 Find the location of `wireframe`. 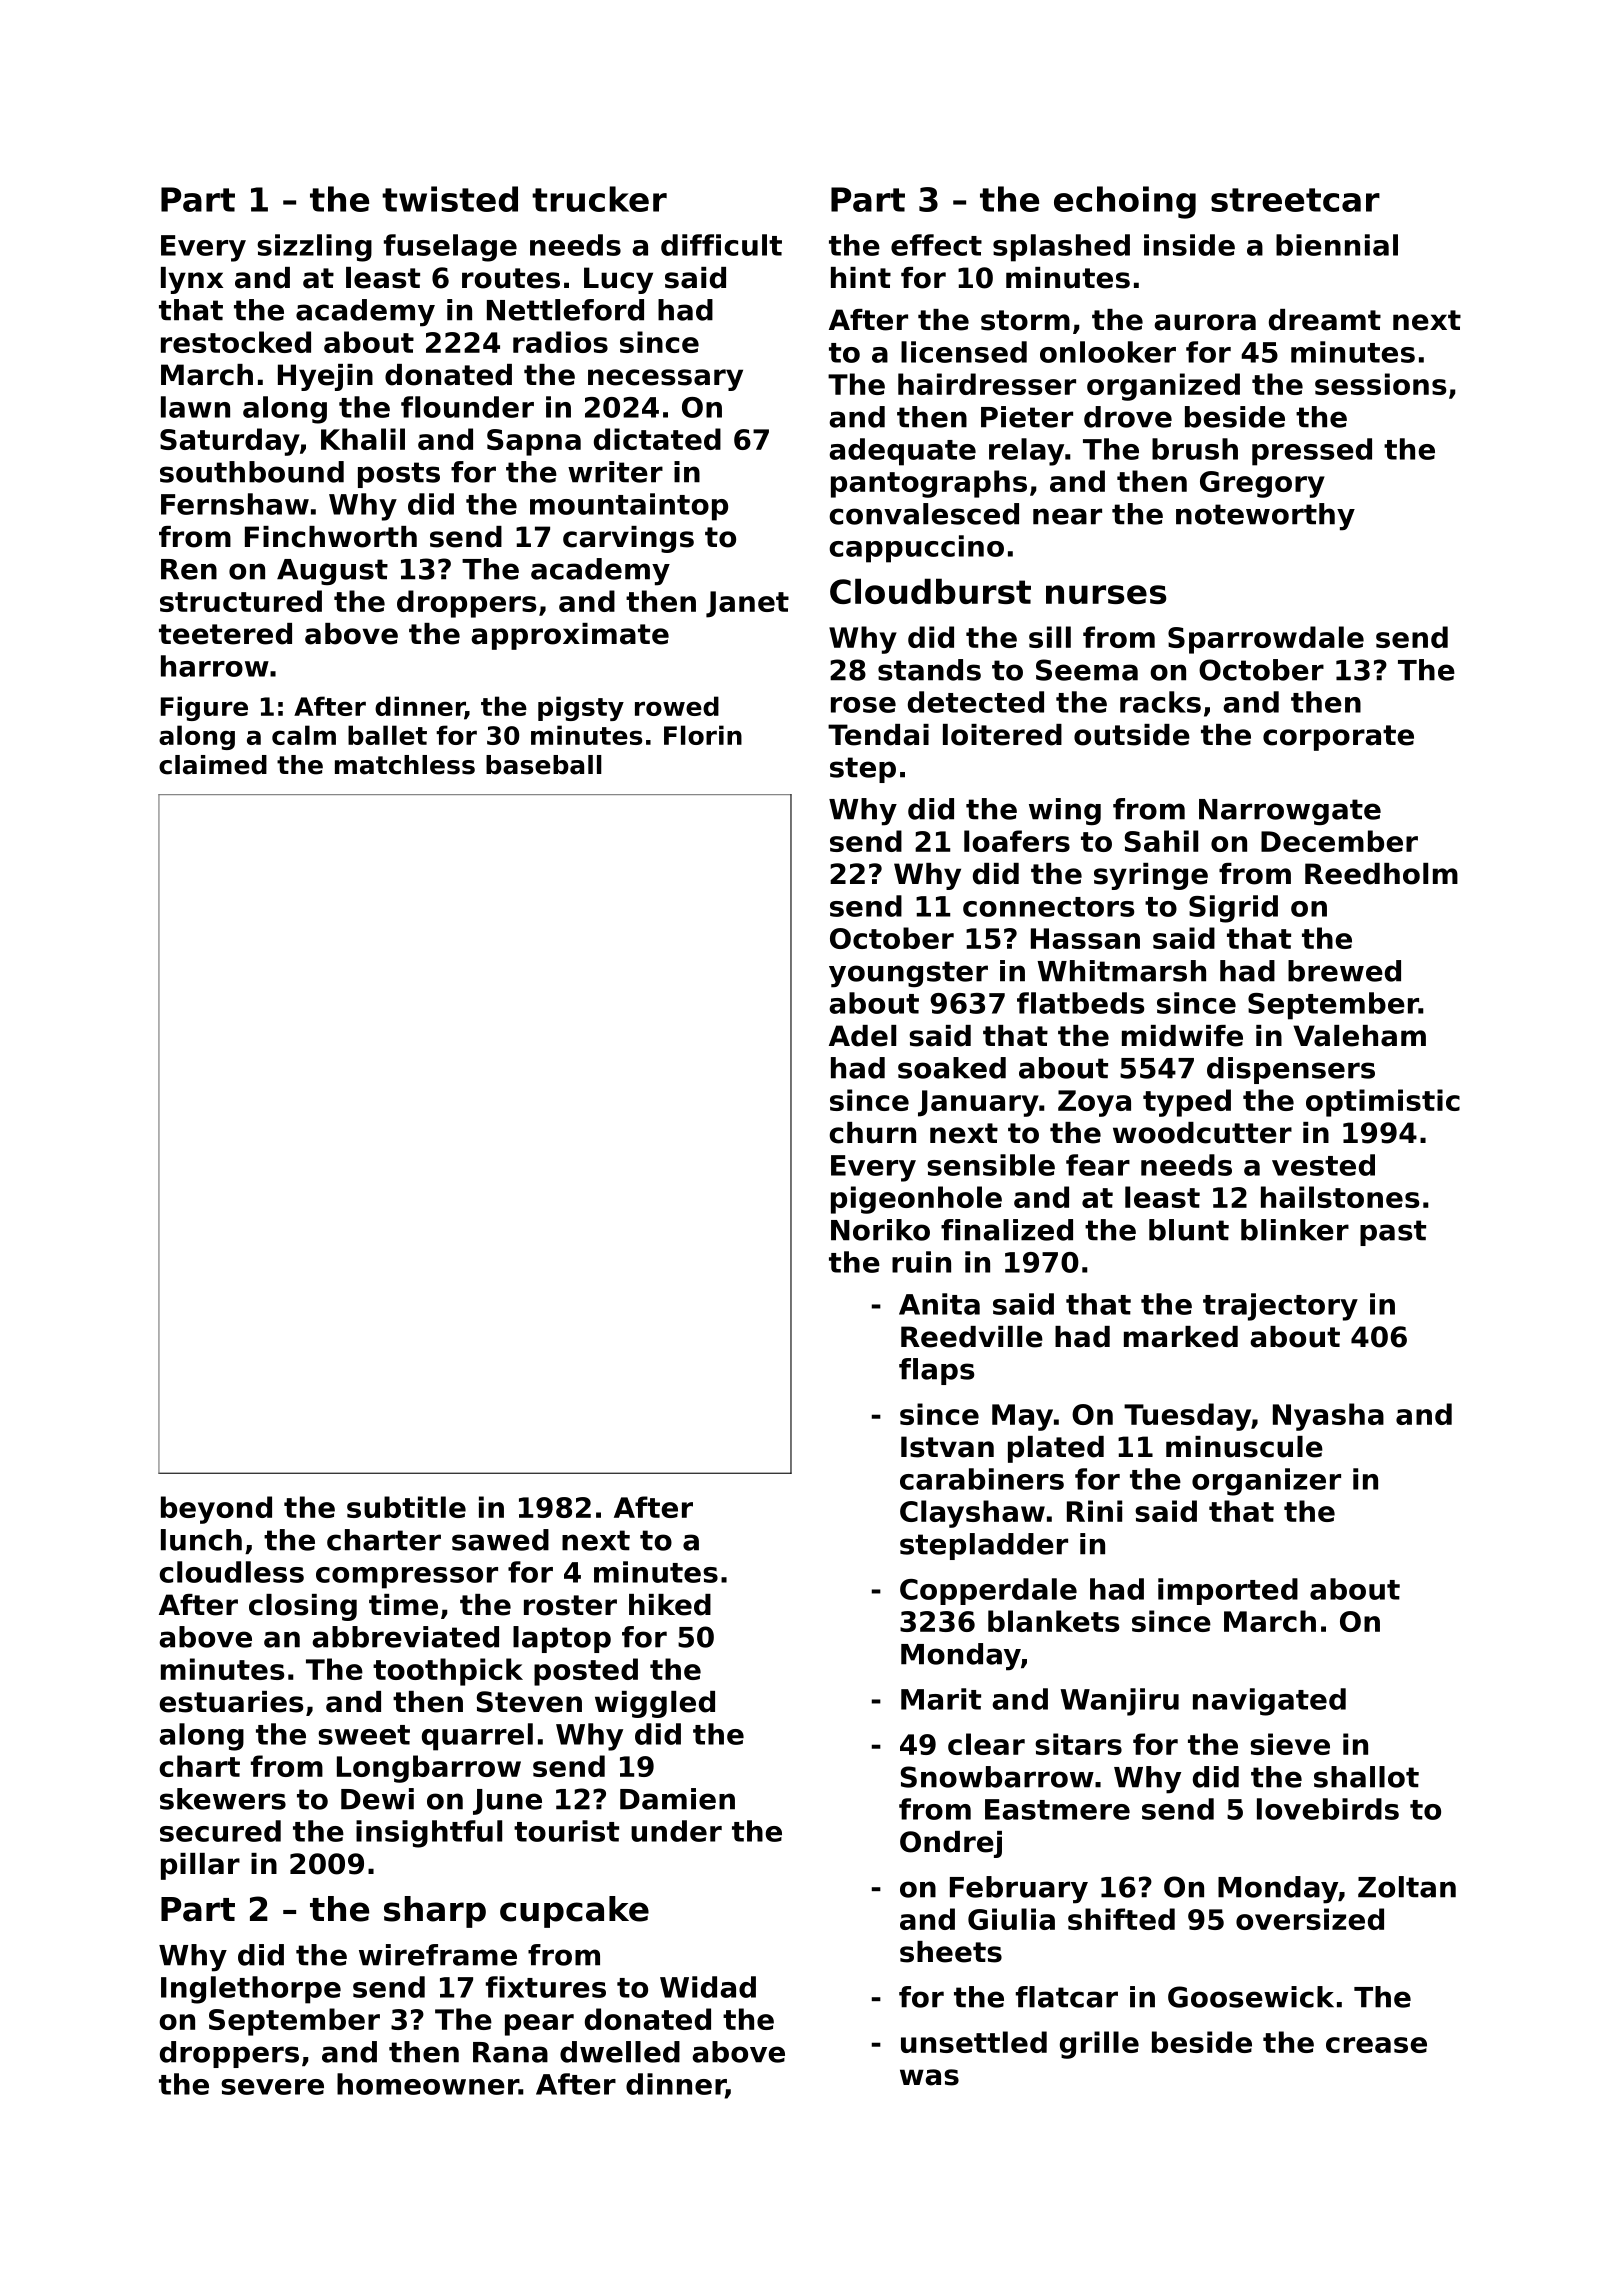

wireframe is located at coordinates (438, 1955).
